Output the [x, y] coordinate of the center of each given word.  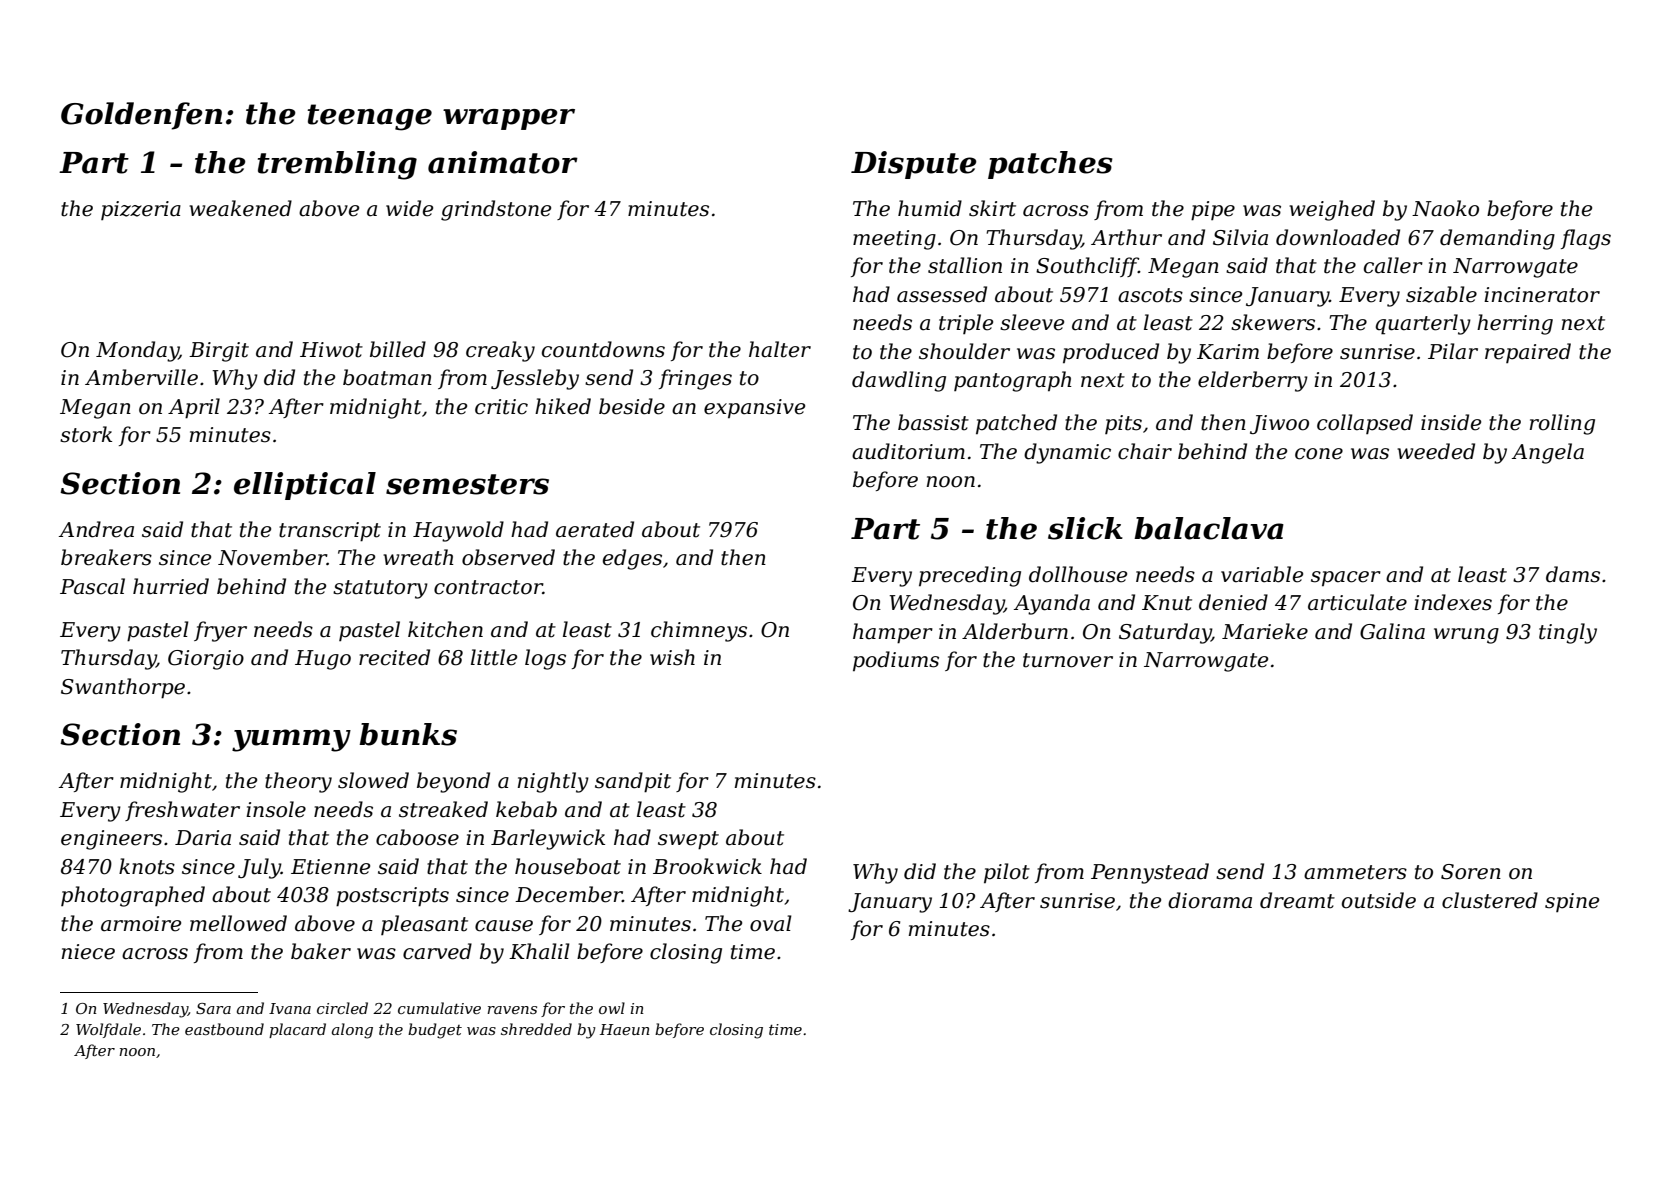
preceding [970, 576]
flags [1586, 239]
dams [1573, 574]
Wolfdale [108, 1030]
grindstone [496, 210]
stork [86, 434]
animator [503, 162]
